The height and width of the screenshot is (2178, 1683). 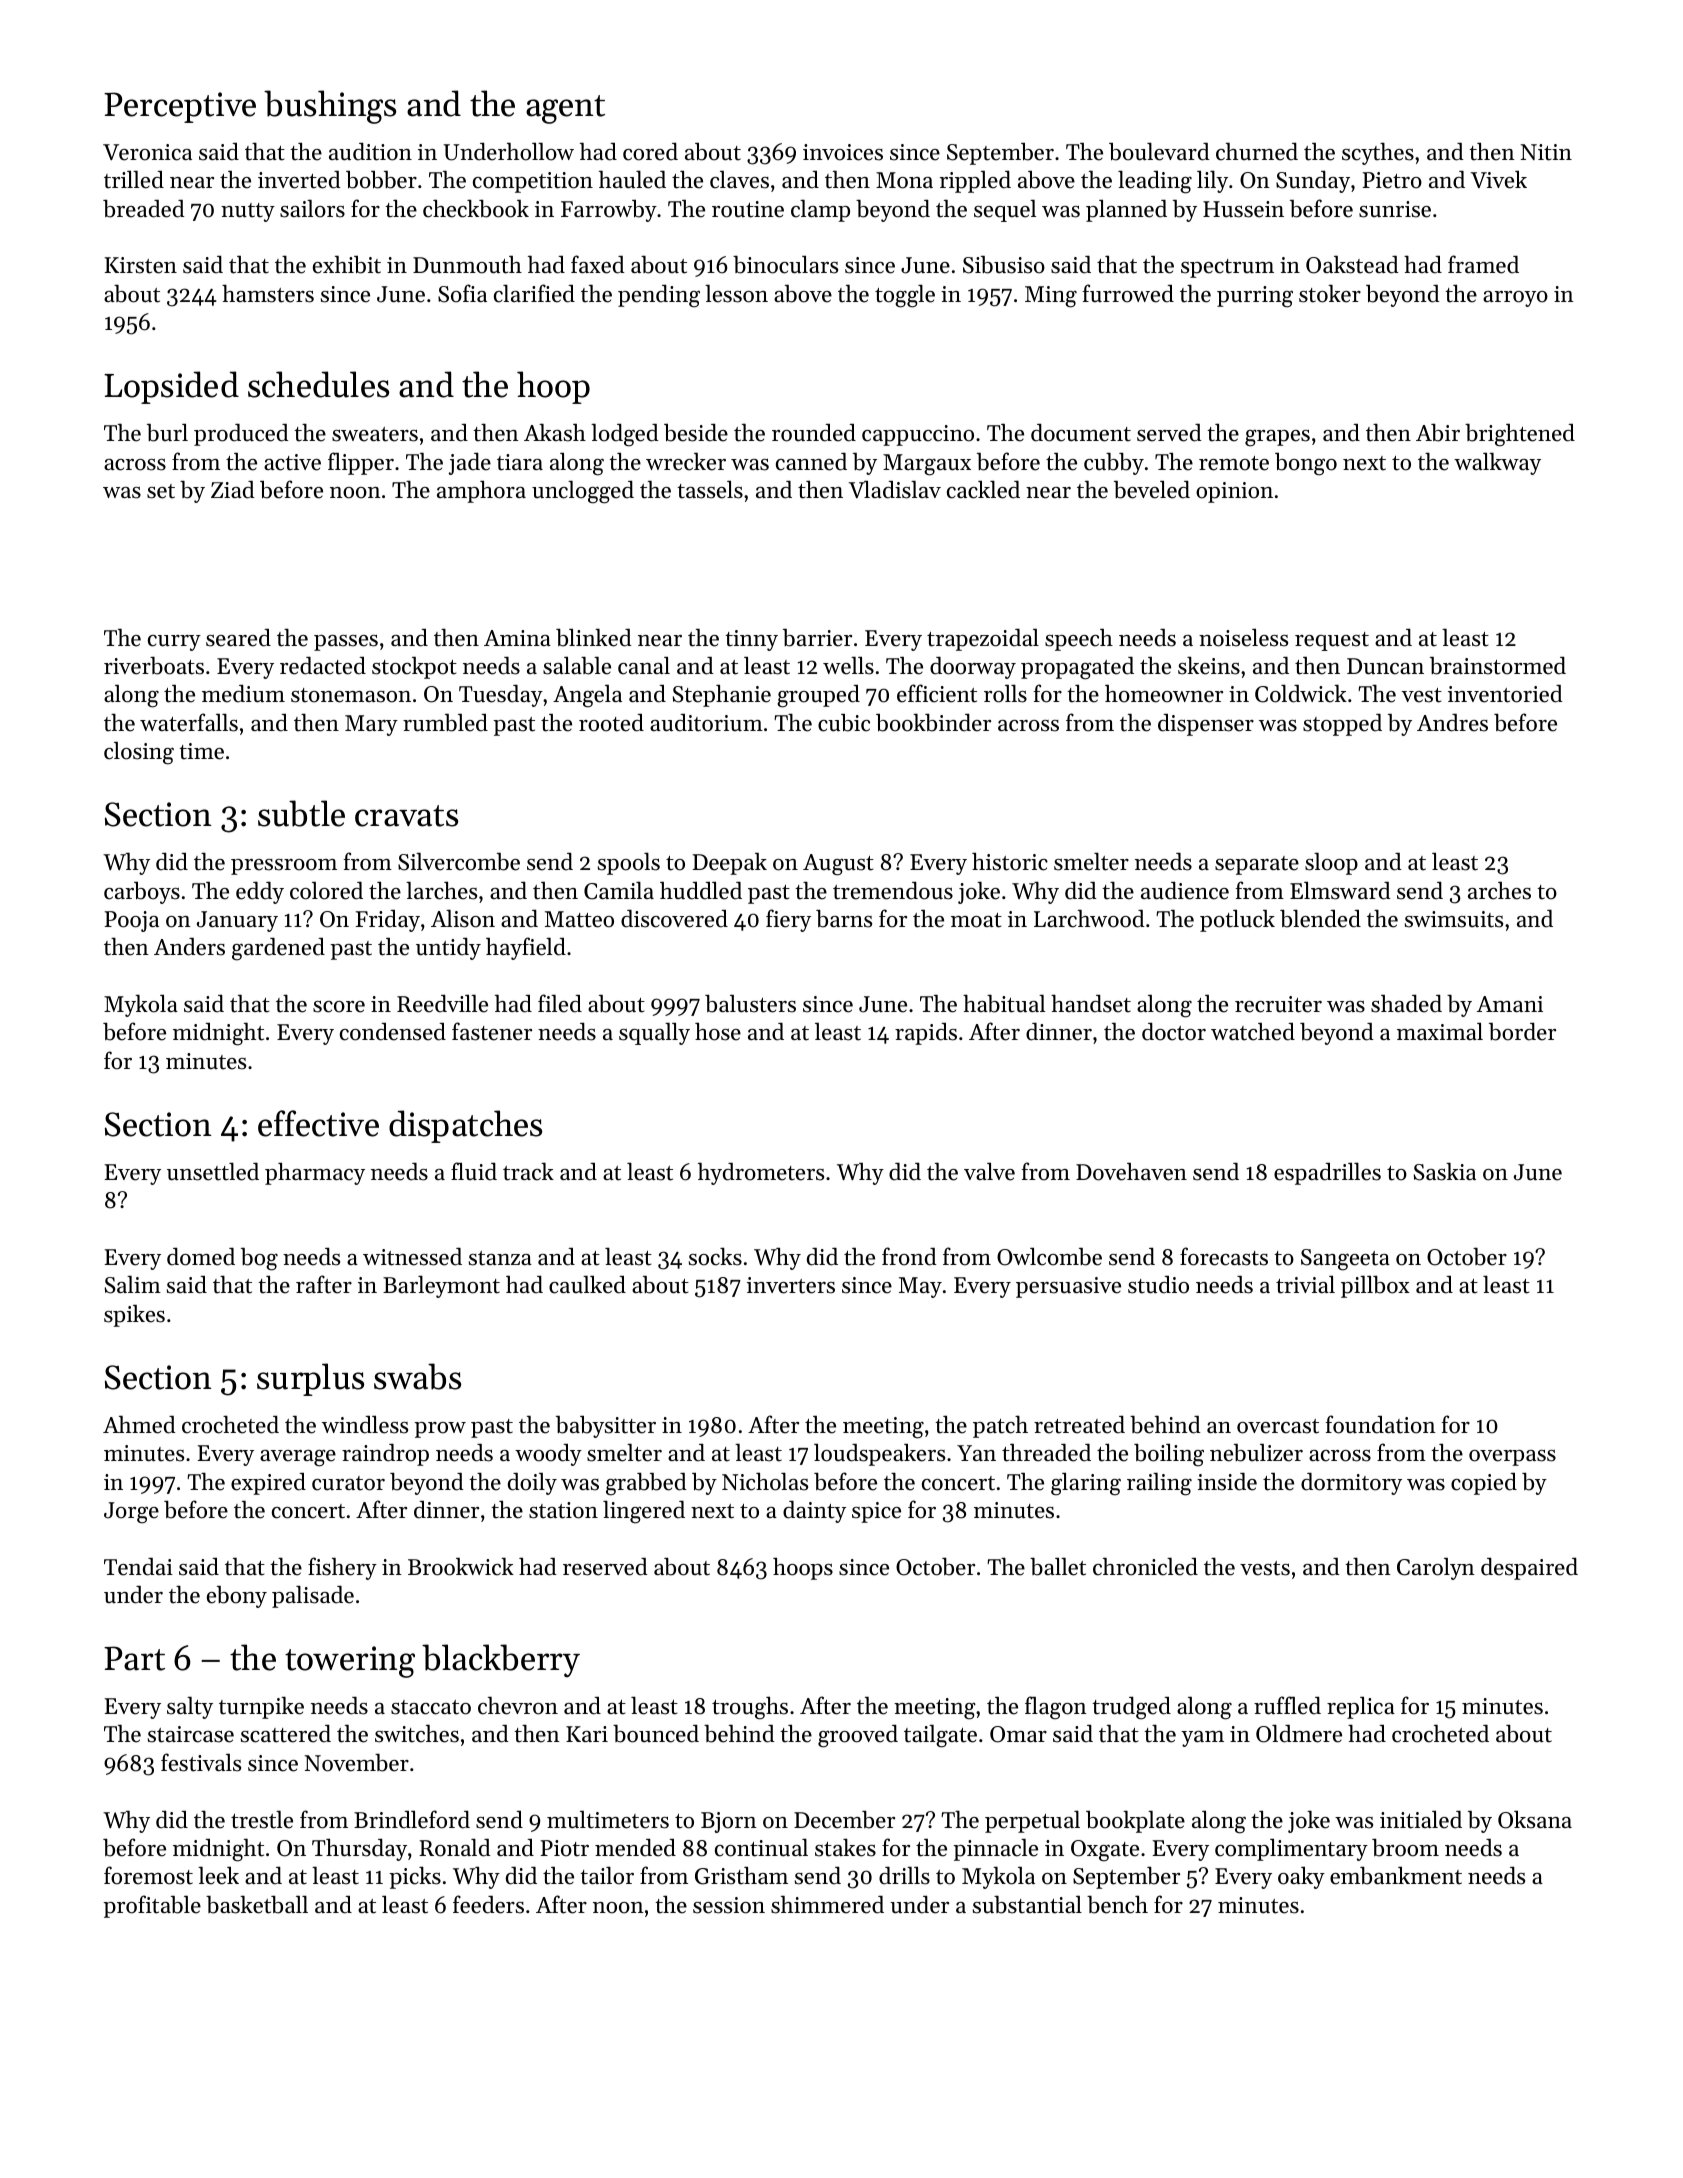 What do you see at coordinates (1520, 435) in the screenshot?
I see `brightened` at bounding box center [1520, 435].
